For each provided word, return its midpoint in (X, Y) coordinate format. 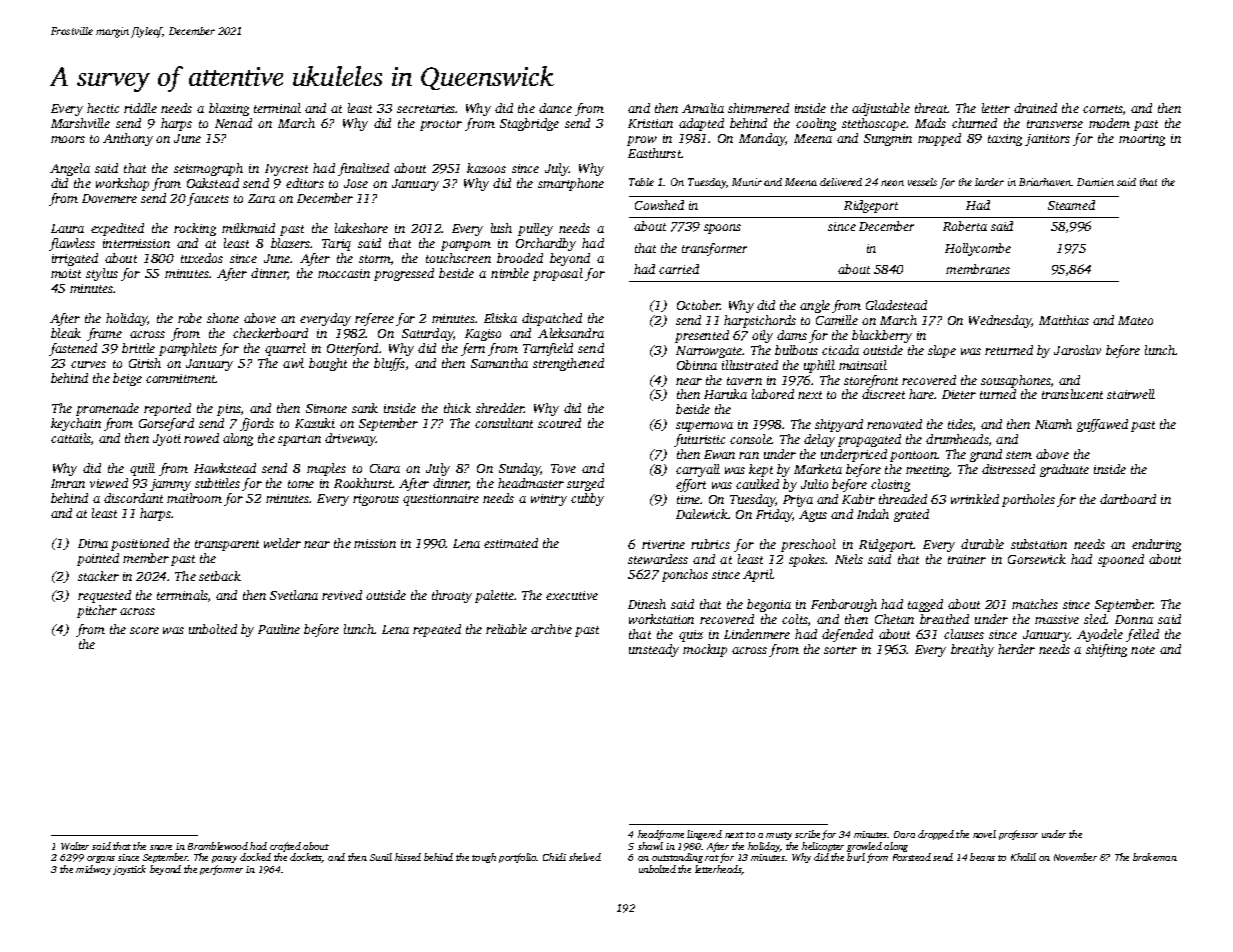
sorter (840, 650)
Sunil (381, 857)
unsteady (654, 650)
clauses (964, 634)
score (144, 630)
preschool (808, 545)
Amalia (703, 108)
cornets (1103, 109)
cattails (71, 438)
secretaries (426, 108)
